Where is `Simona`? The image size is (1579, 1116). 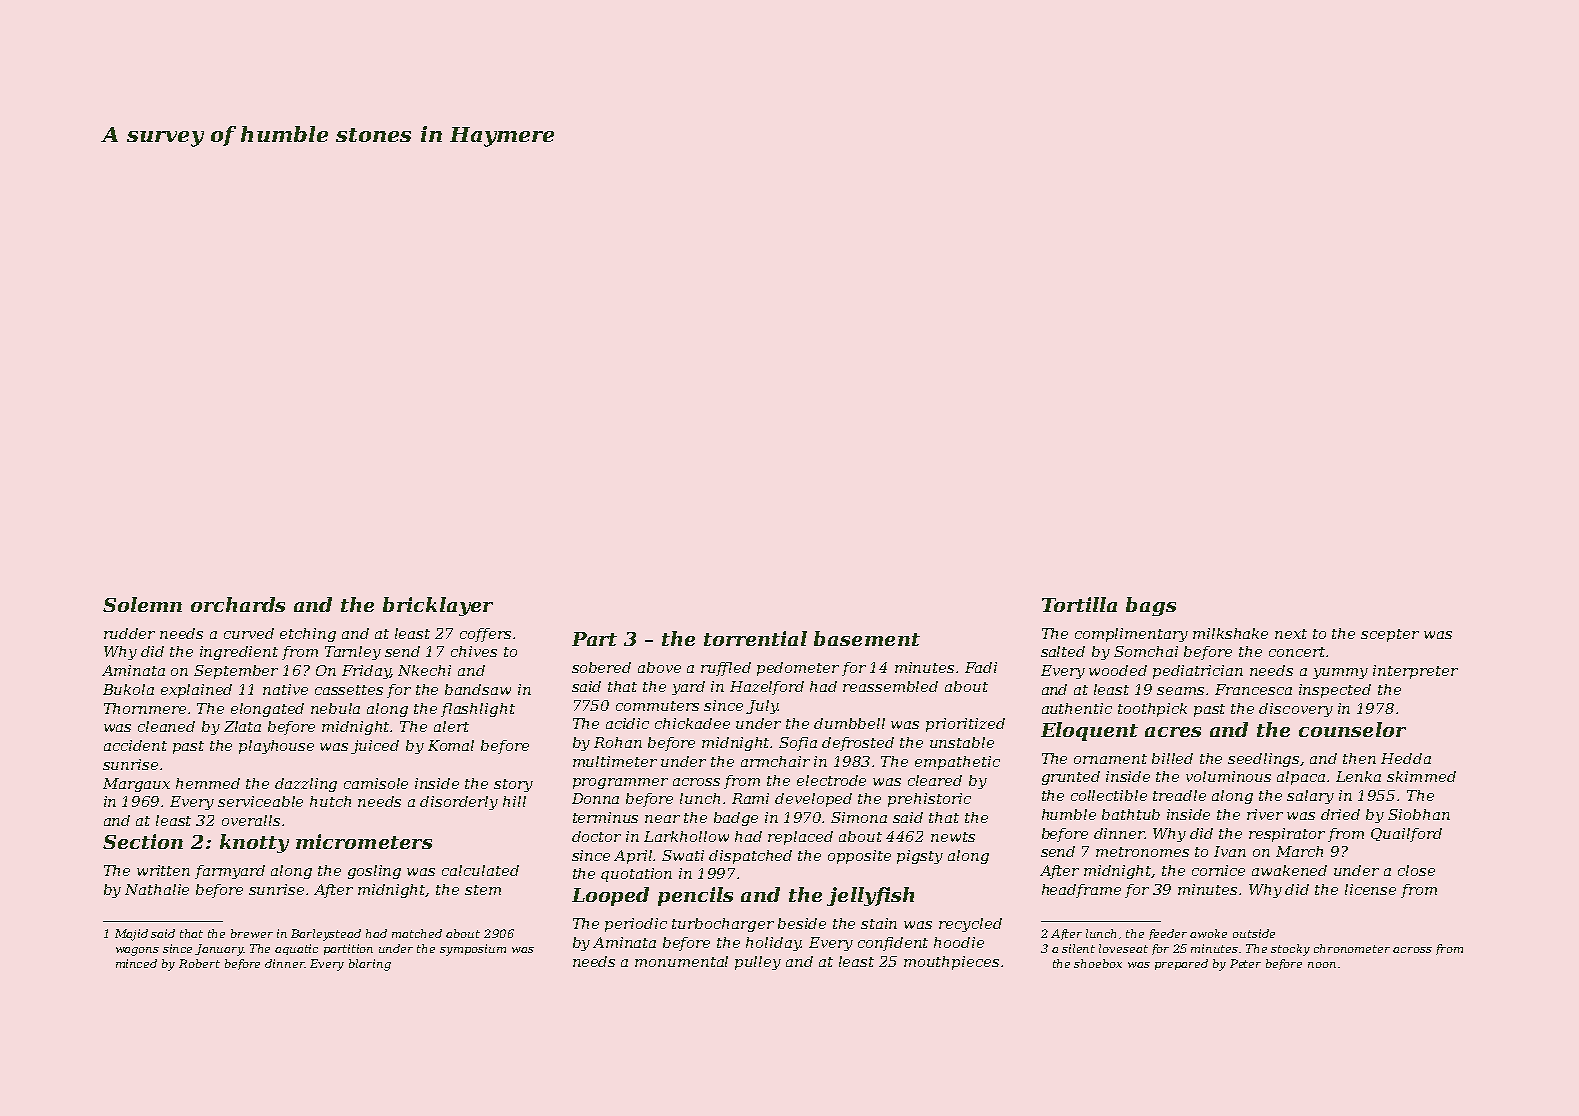
Simona is located at coordinates (859, 817).
